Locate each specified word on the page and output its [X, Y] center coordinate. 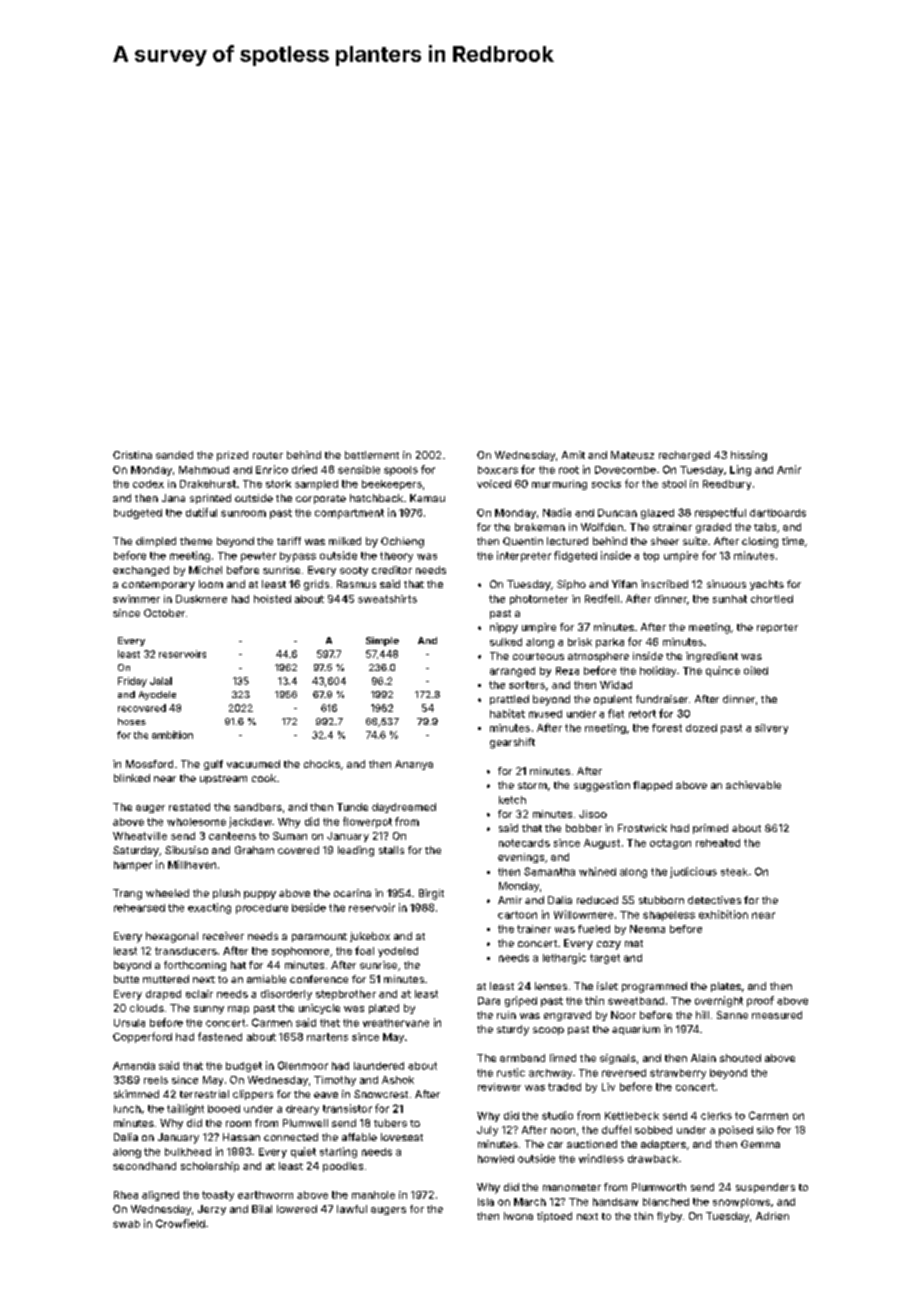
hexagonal [172, 937]
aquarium [636, 1030]
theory [396, 557]
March [530, 1202]
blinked [132, 778]
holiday [658, 671]
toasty [218, 1196]
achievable [753, 785]
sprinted [210, 499]
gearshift [512, 743]
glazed [657, 514]
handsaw [615, 1202]
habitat [507, 713]
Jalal [161, 681]
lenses [551, 986]
